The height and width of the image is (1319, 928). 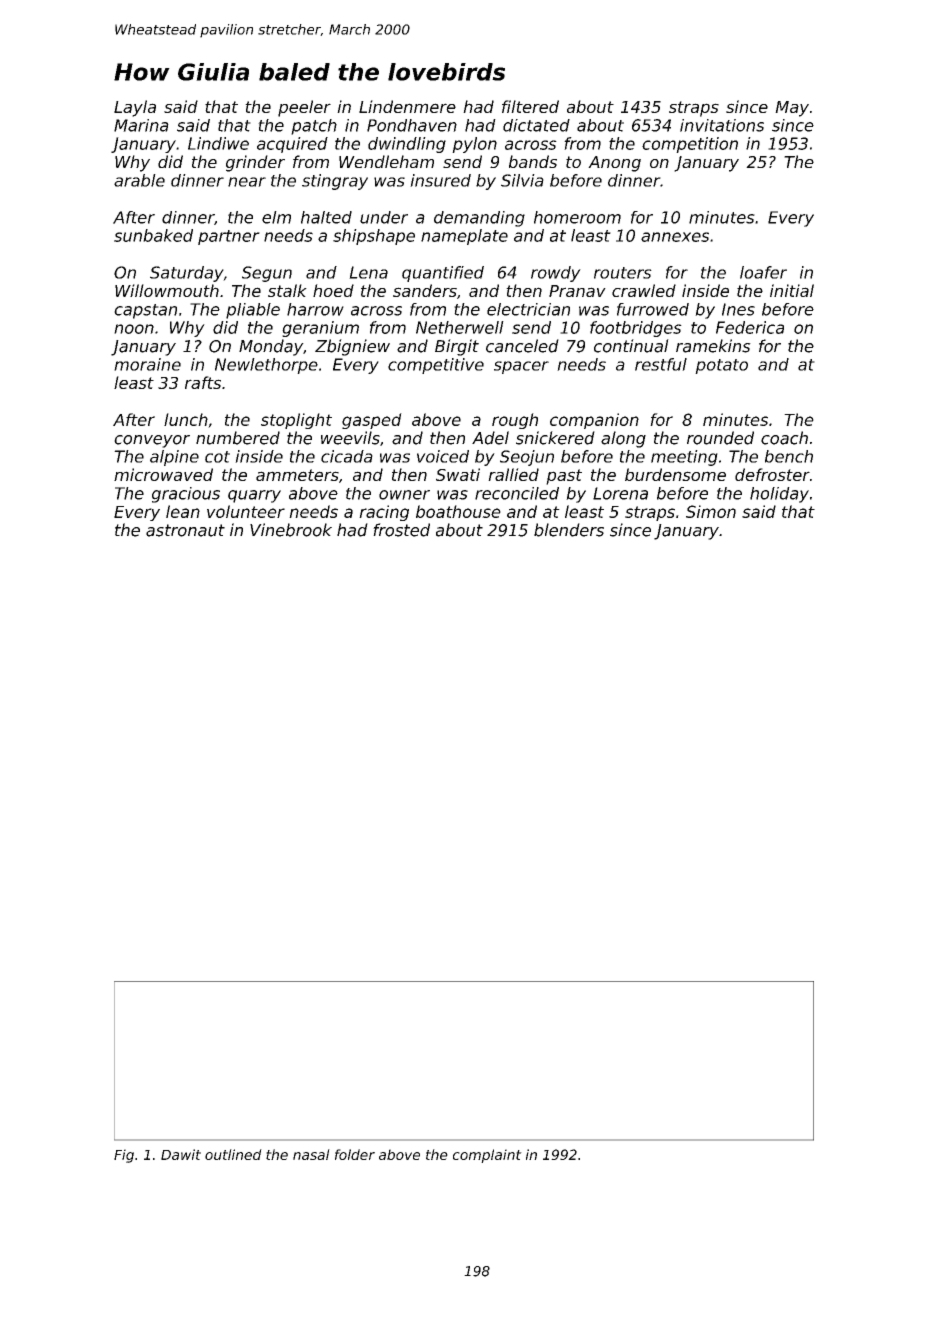 I want to click on racing, so click(x=384, y=513).
